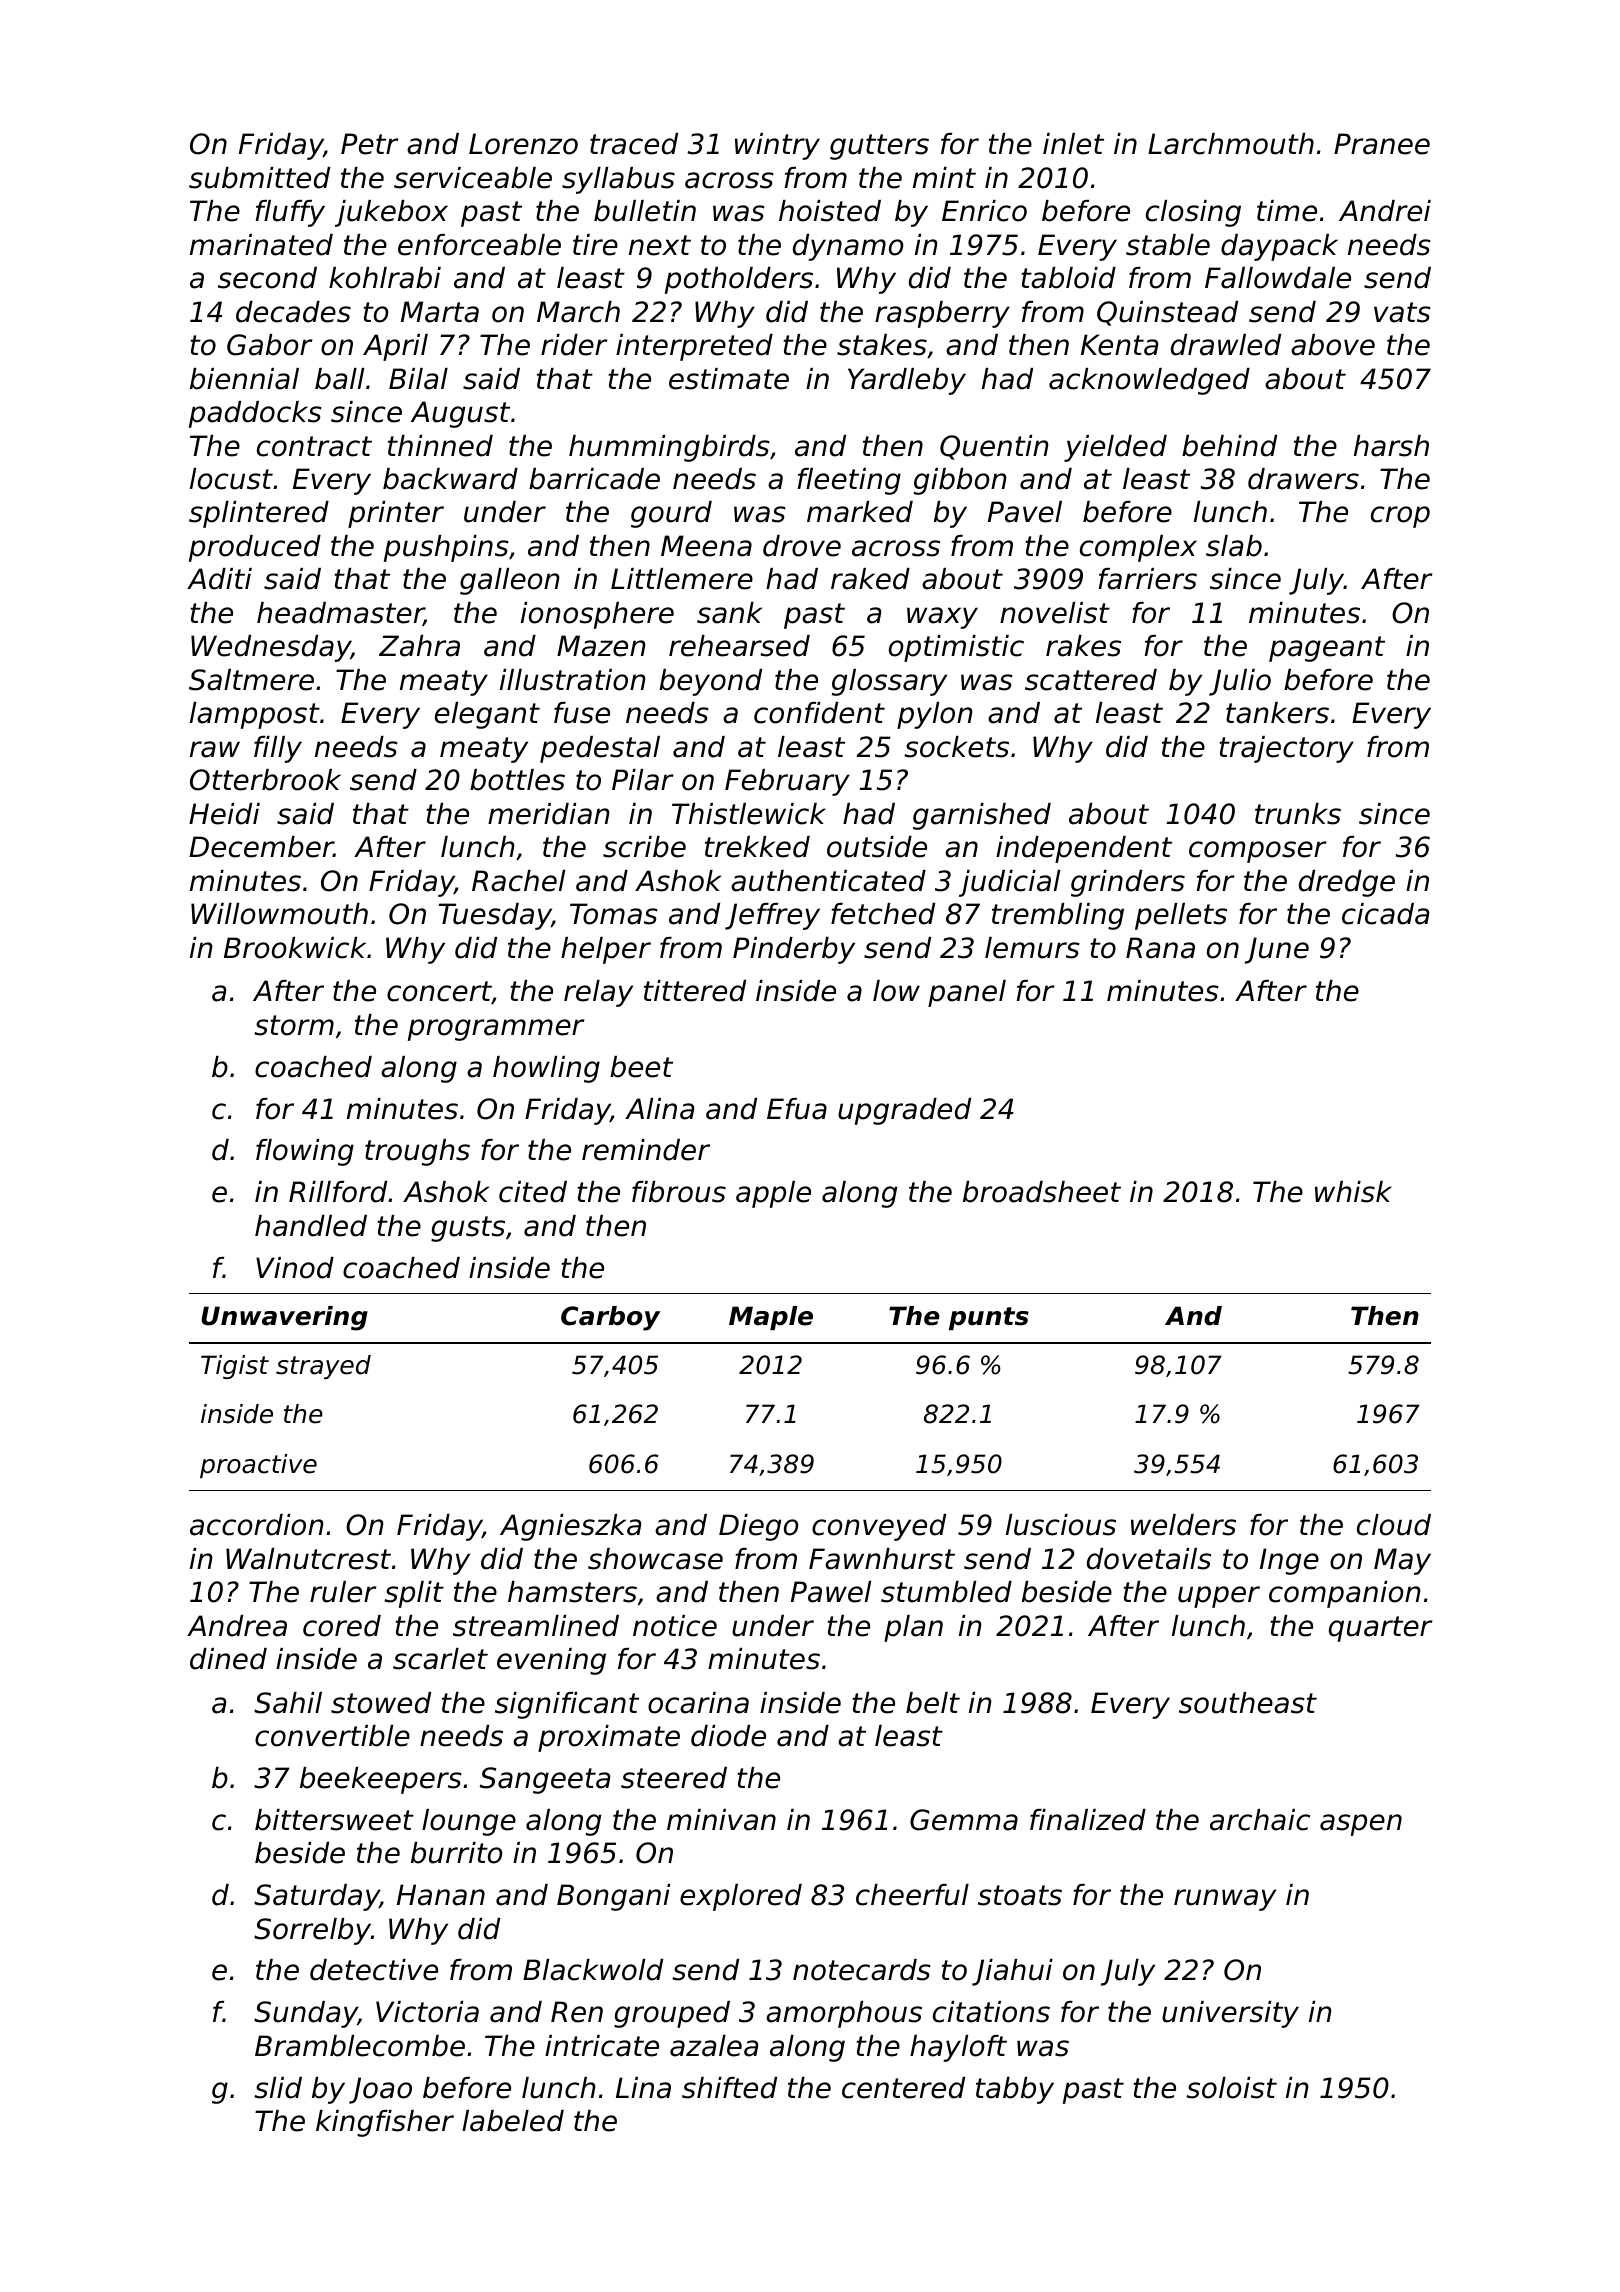  Describe the element at coordinates (634, 144) in the page. I see `traced` at that location.
